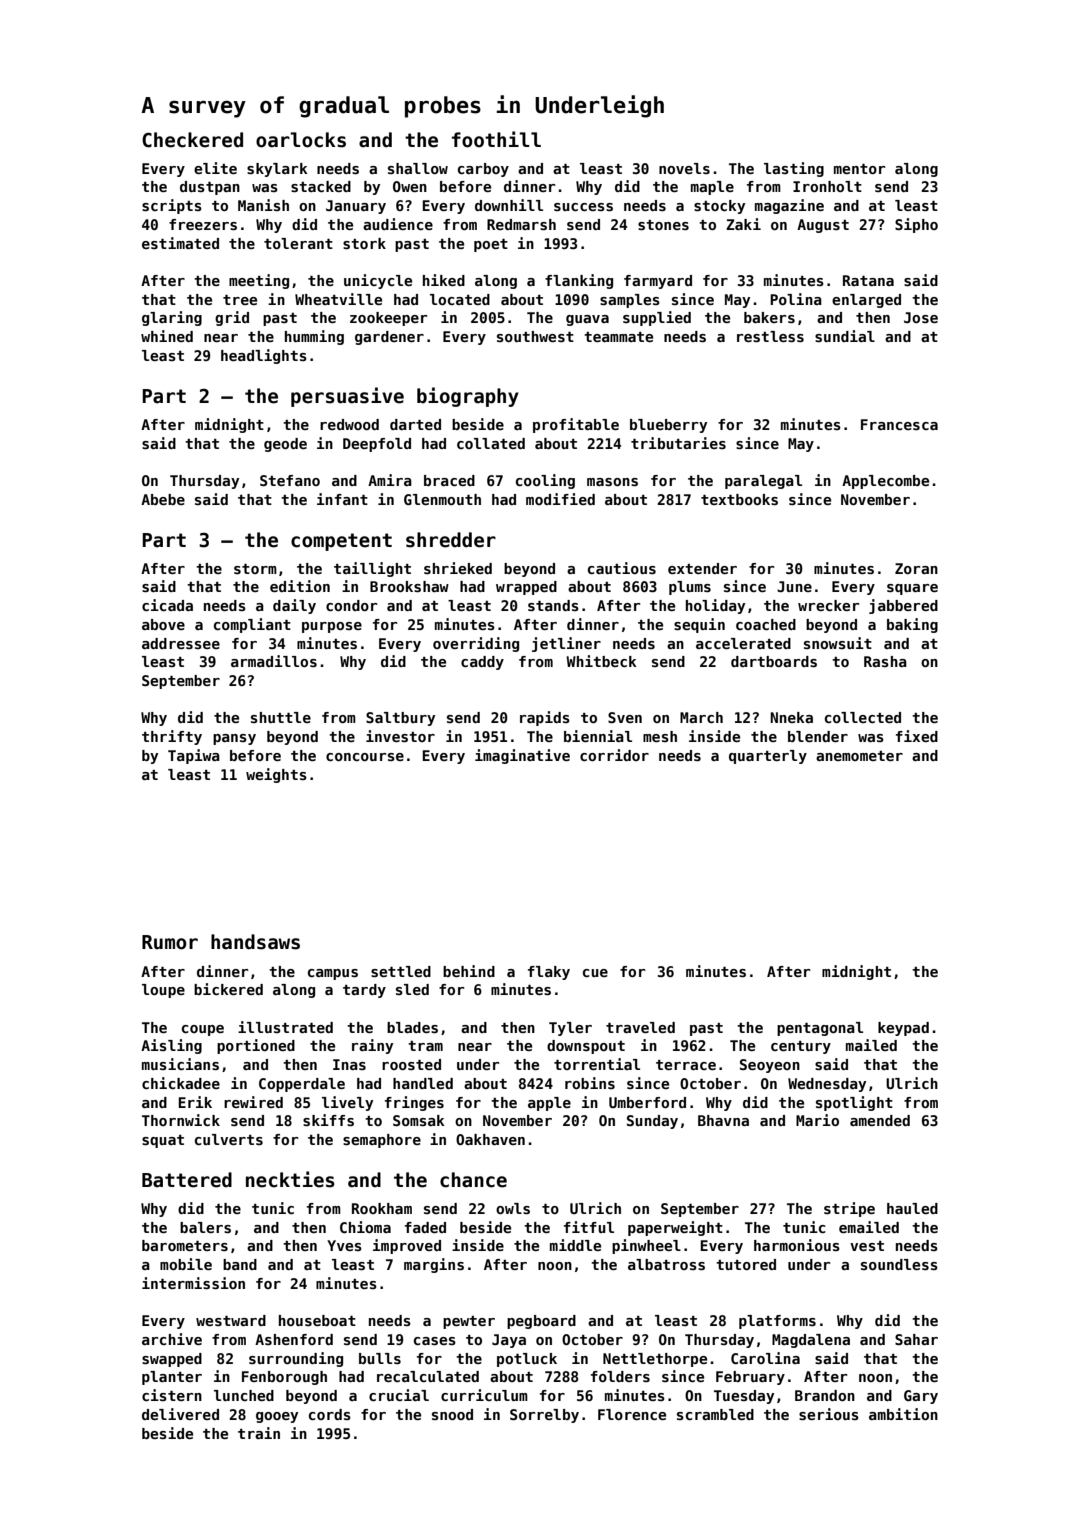 The image size is (1080, 1527). Describe the element at coordinates (768, 757) in the screenshot. I see `quarterly` at that location.
